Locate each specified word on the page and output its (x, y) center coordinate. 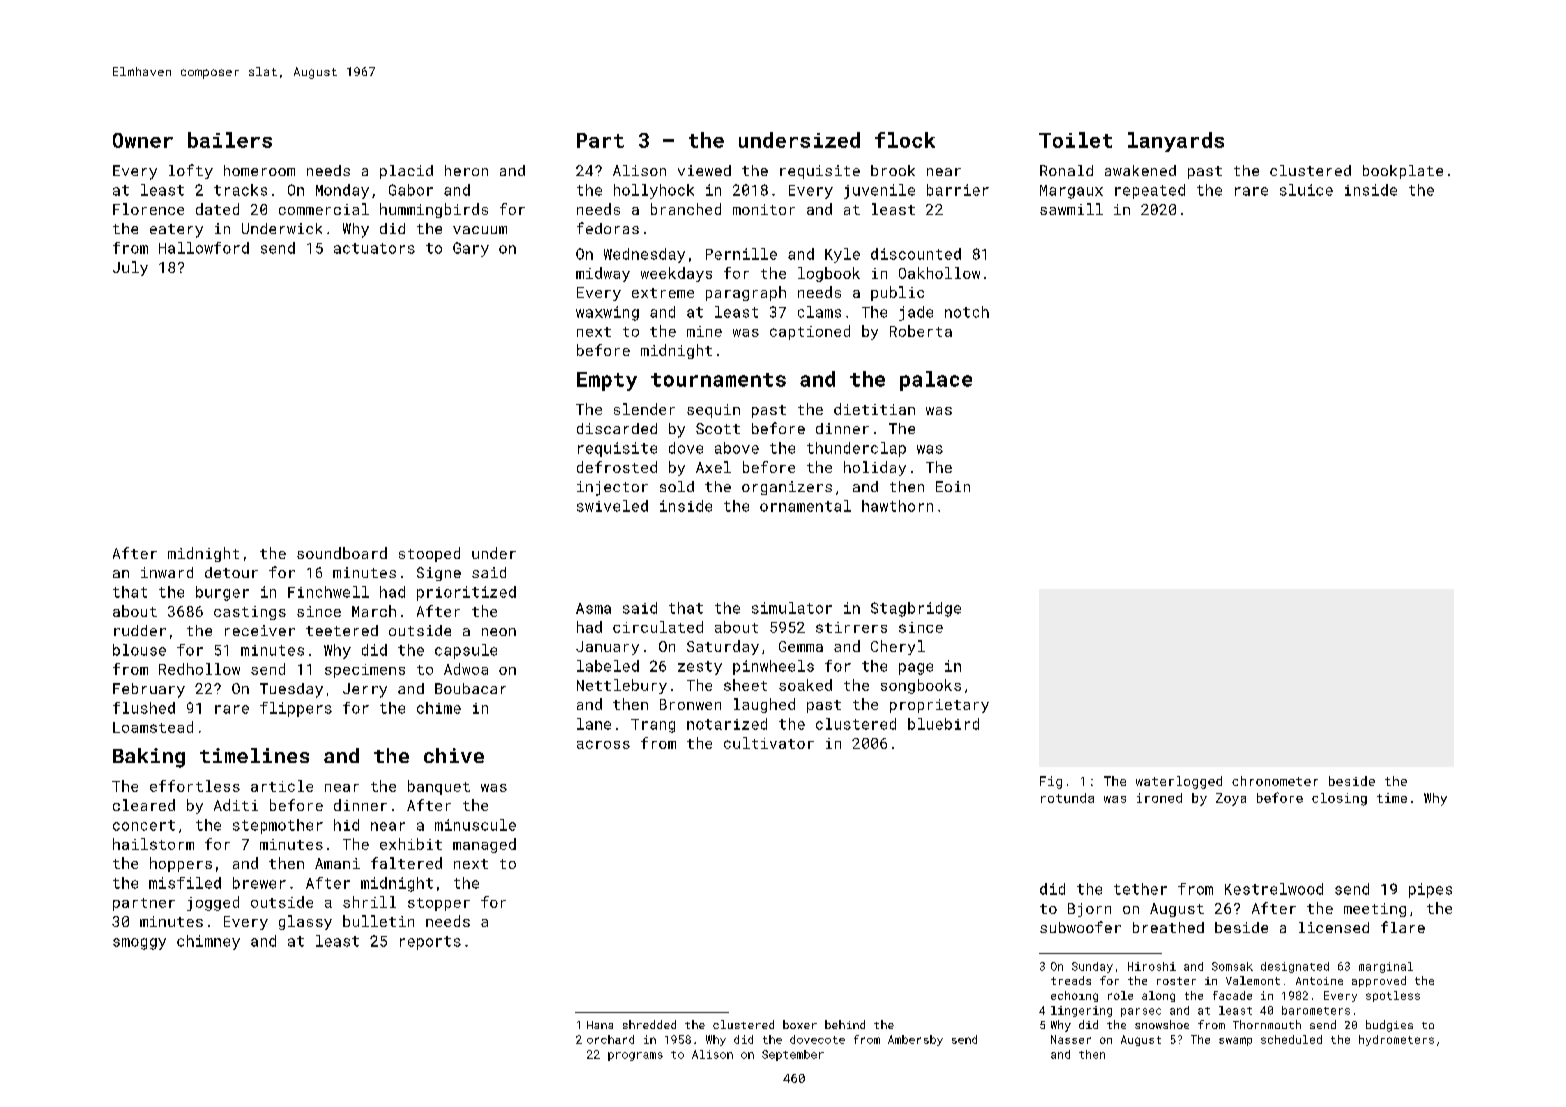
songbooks (921, 686)
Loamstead (153, 727)
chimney (208, 942)
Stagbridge (916, 609)
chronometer (1275, 781)
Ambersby (915, 1040)
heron (466, 170)
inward (167, 572)
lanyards (1176, 142)
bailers (230, 140)
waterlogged (1179, 782)
